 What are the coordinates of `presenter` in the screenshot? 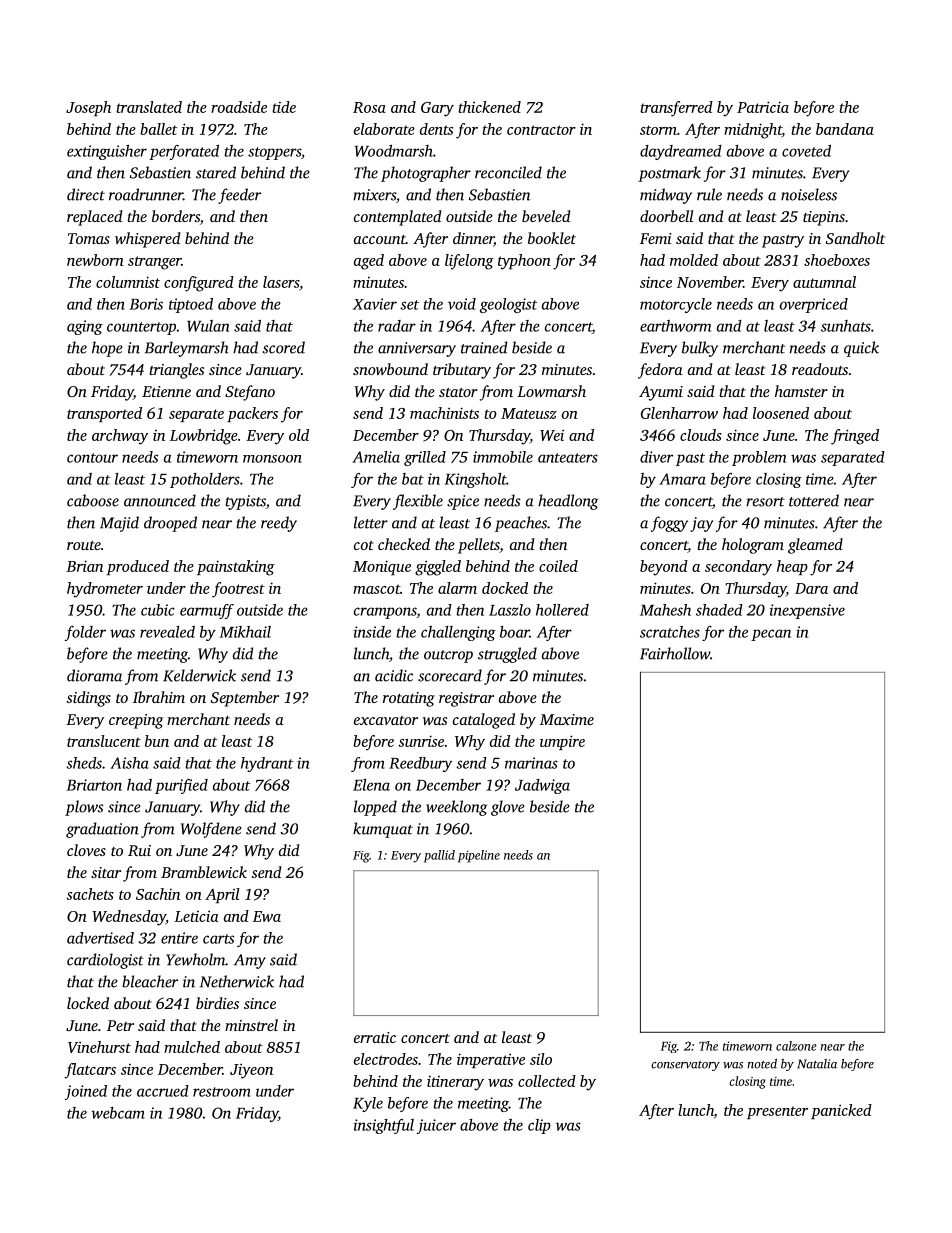 It's located at (777, 1112).
